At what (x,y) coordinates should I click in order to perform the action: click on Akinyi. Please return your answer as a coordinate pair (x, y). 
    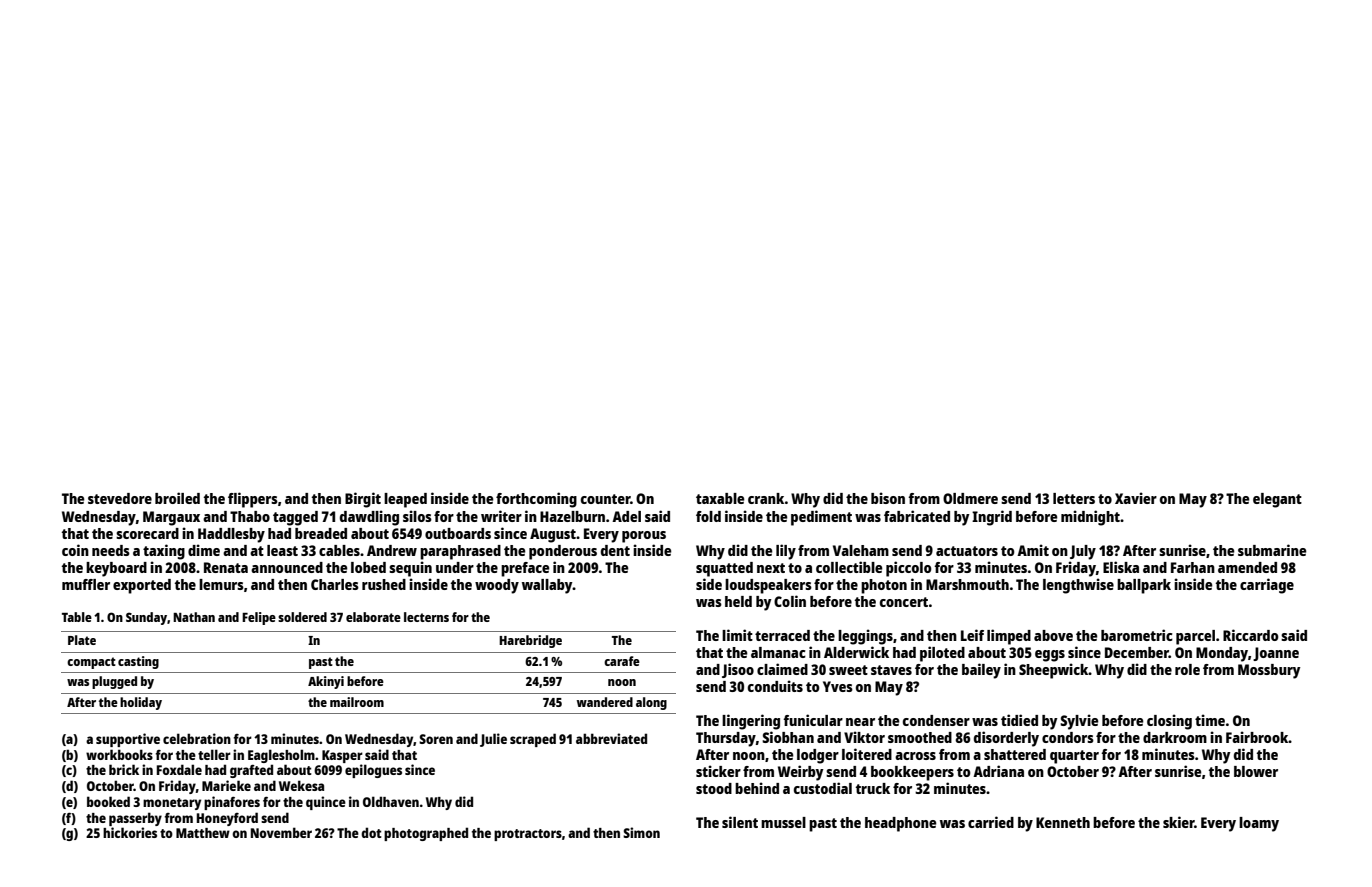
    Looking at the image, I should click on (326, 682).
